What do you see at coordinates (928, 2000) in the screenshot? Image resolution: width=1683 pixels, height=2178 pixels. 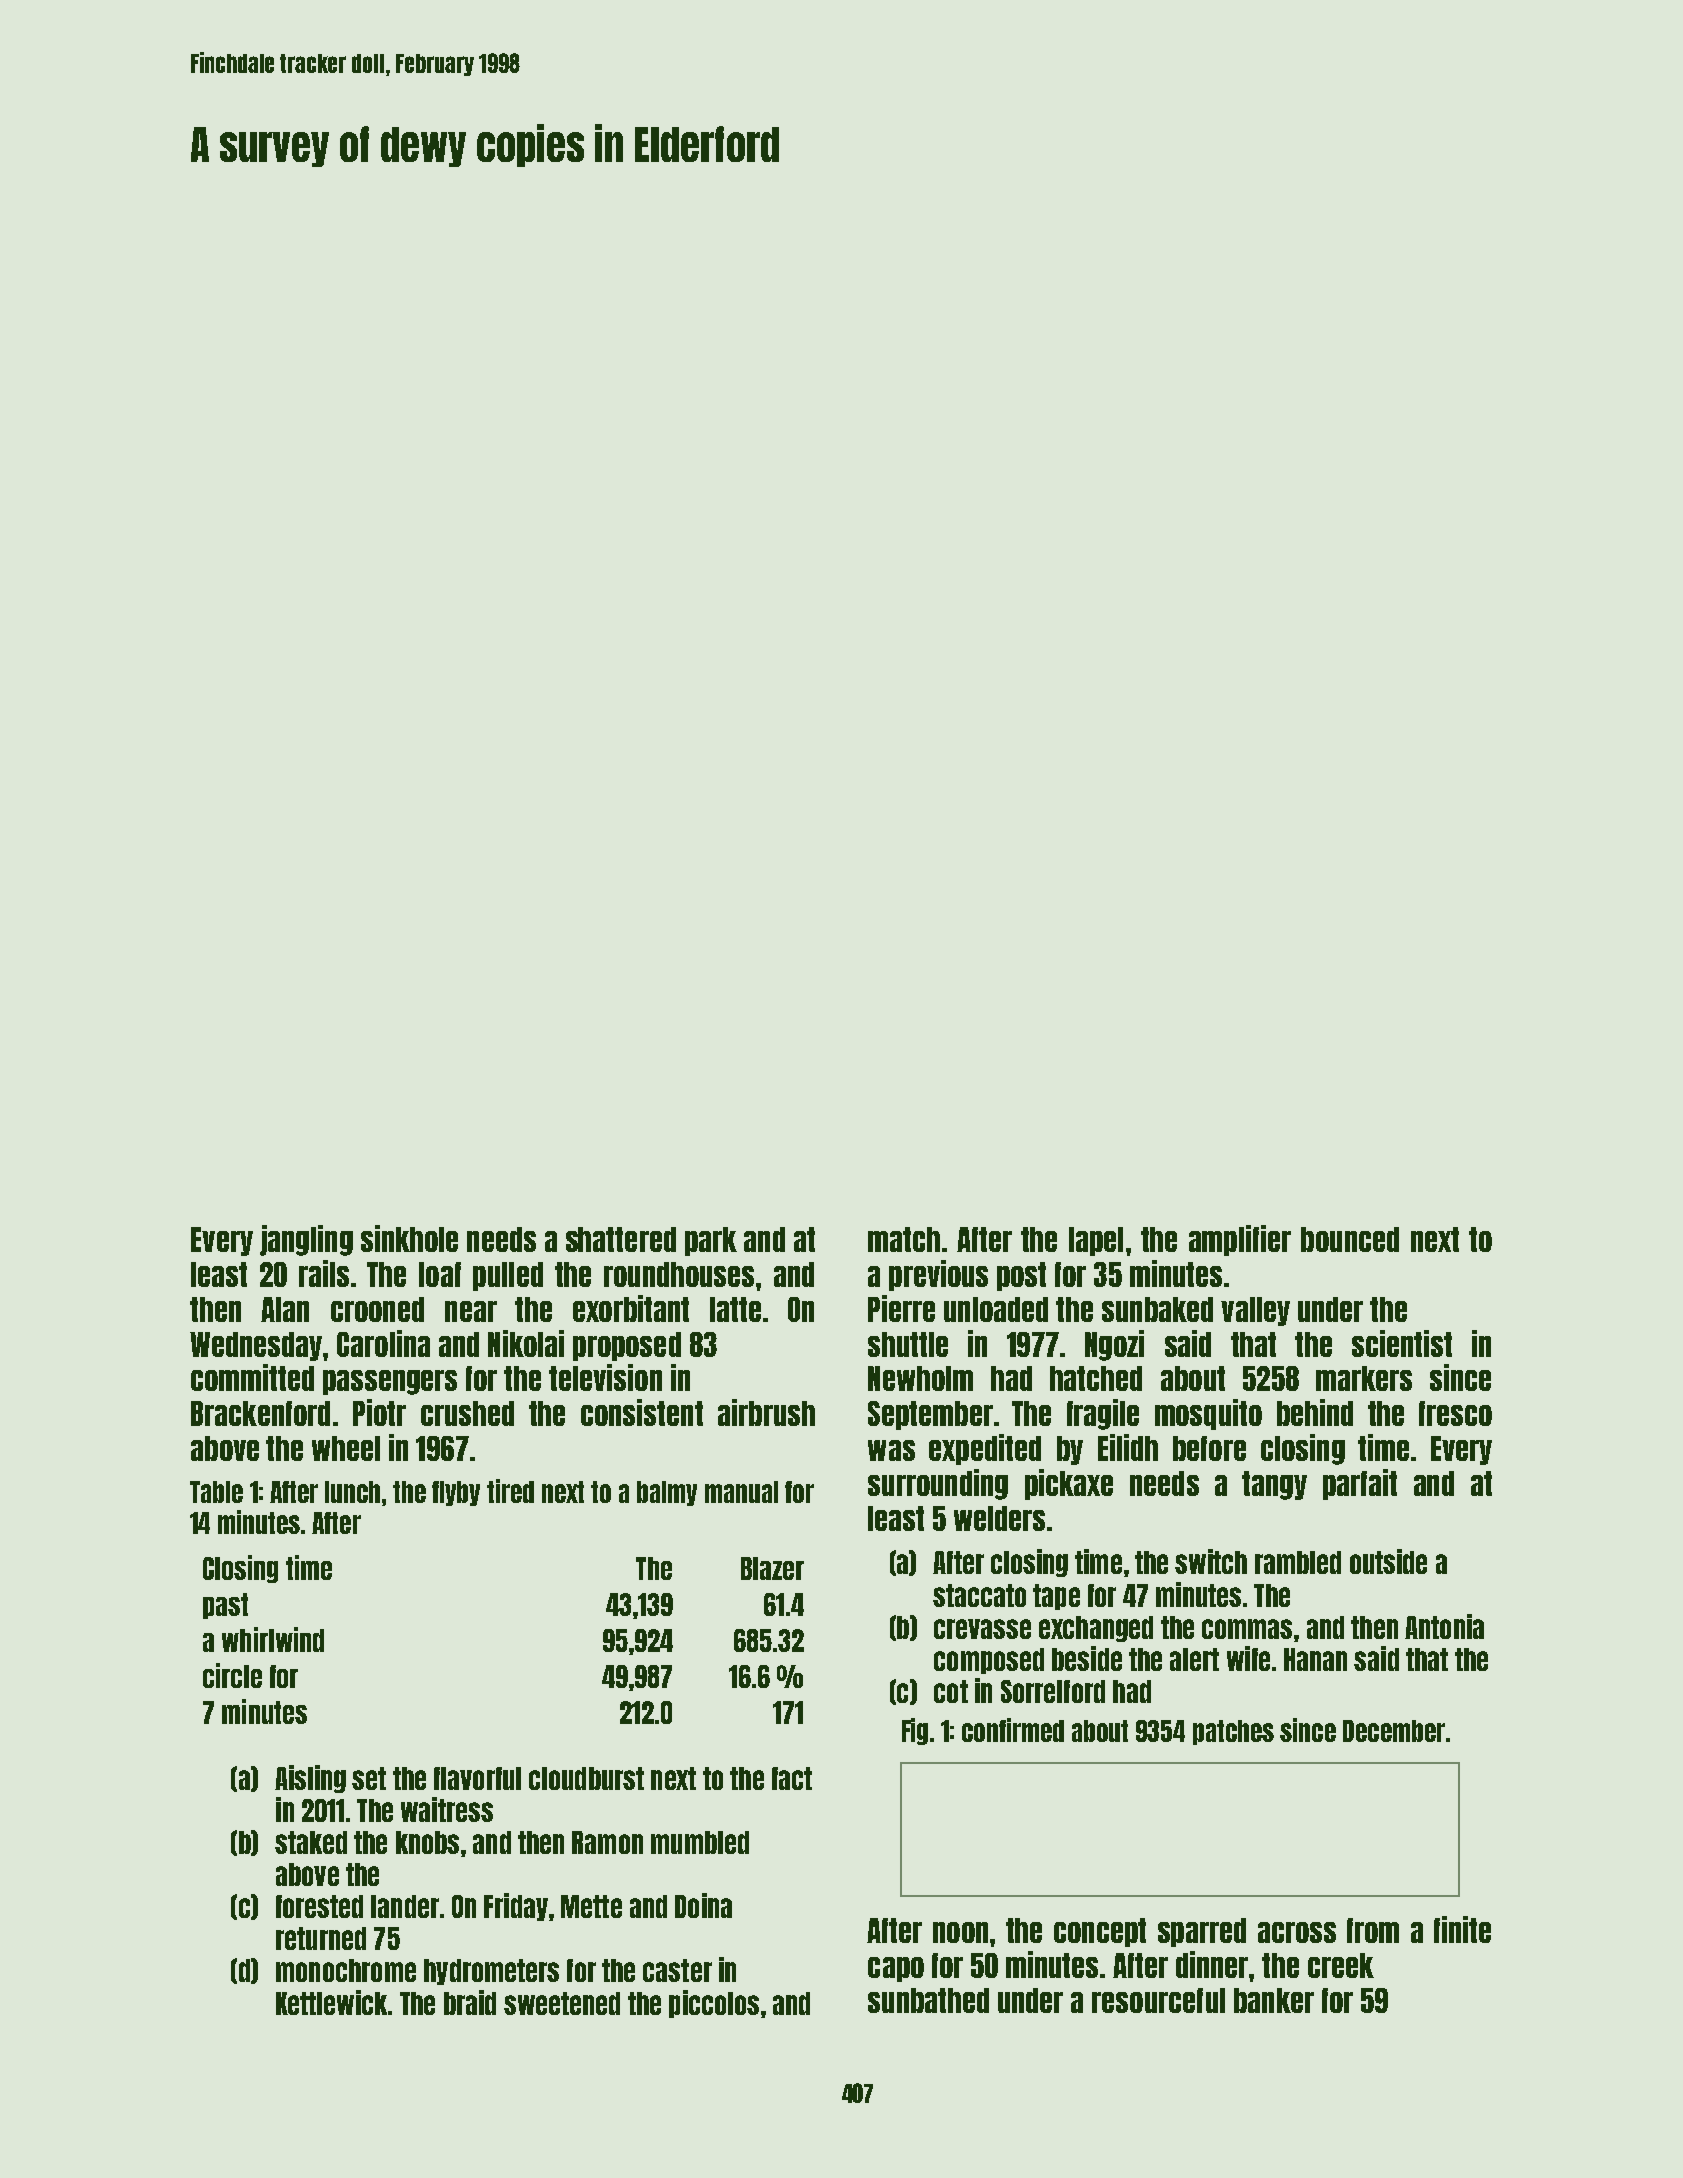 I see `sunbathed` at bounding box center [928, 2000].
